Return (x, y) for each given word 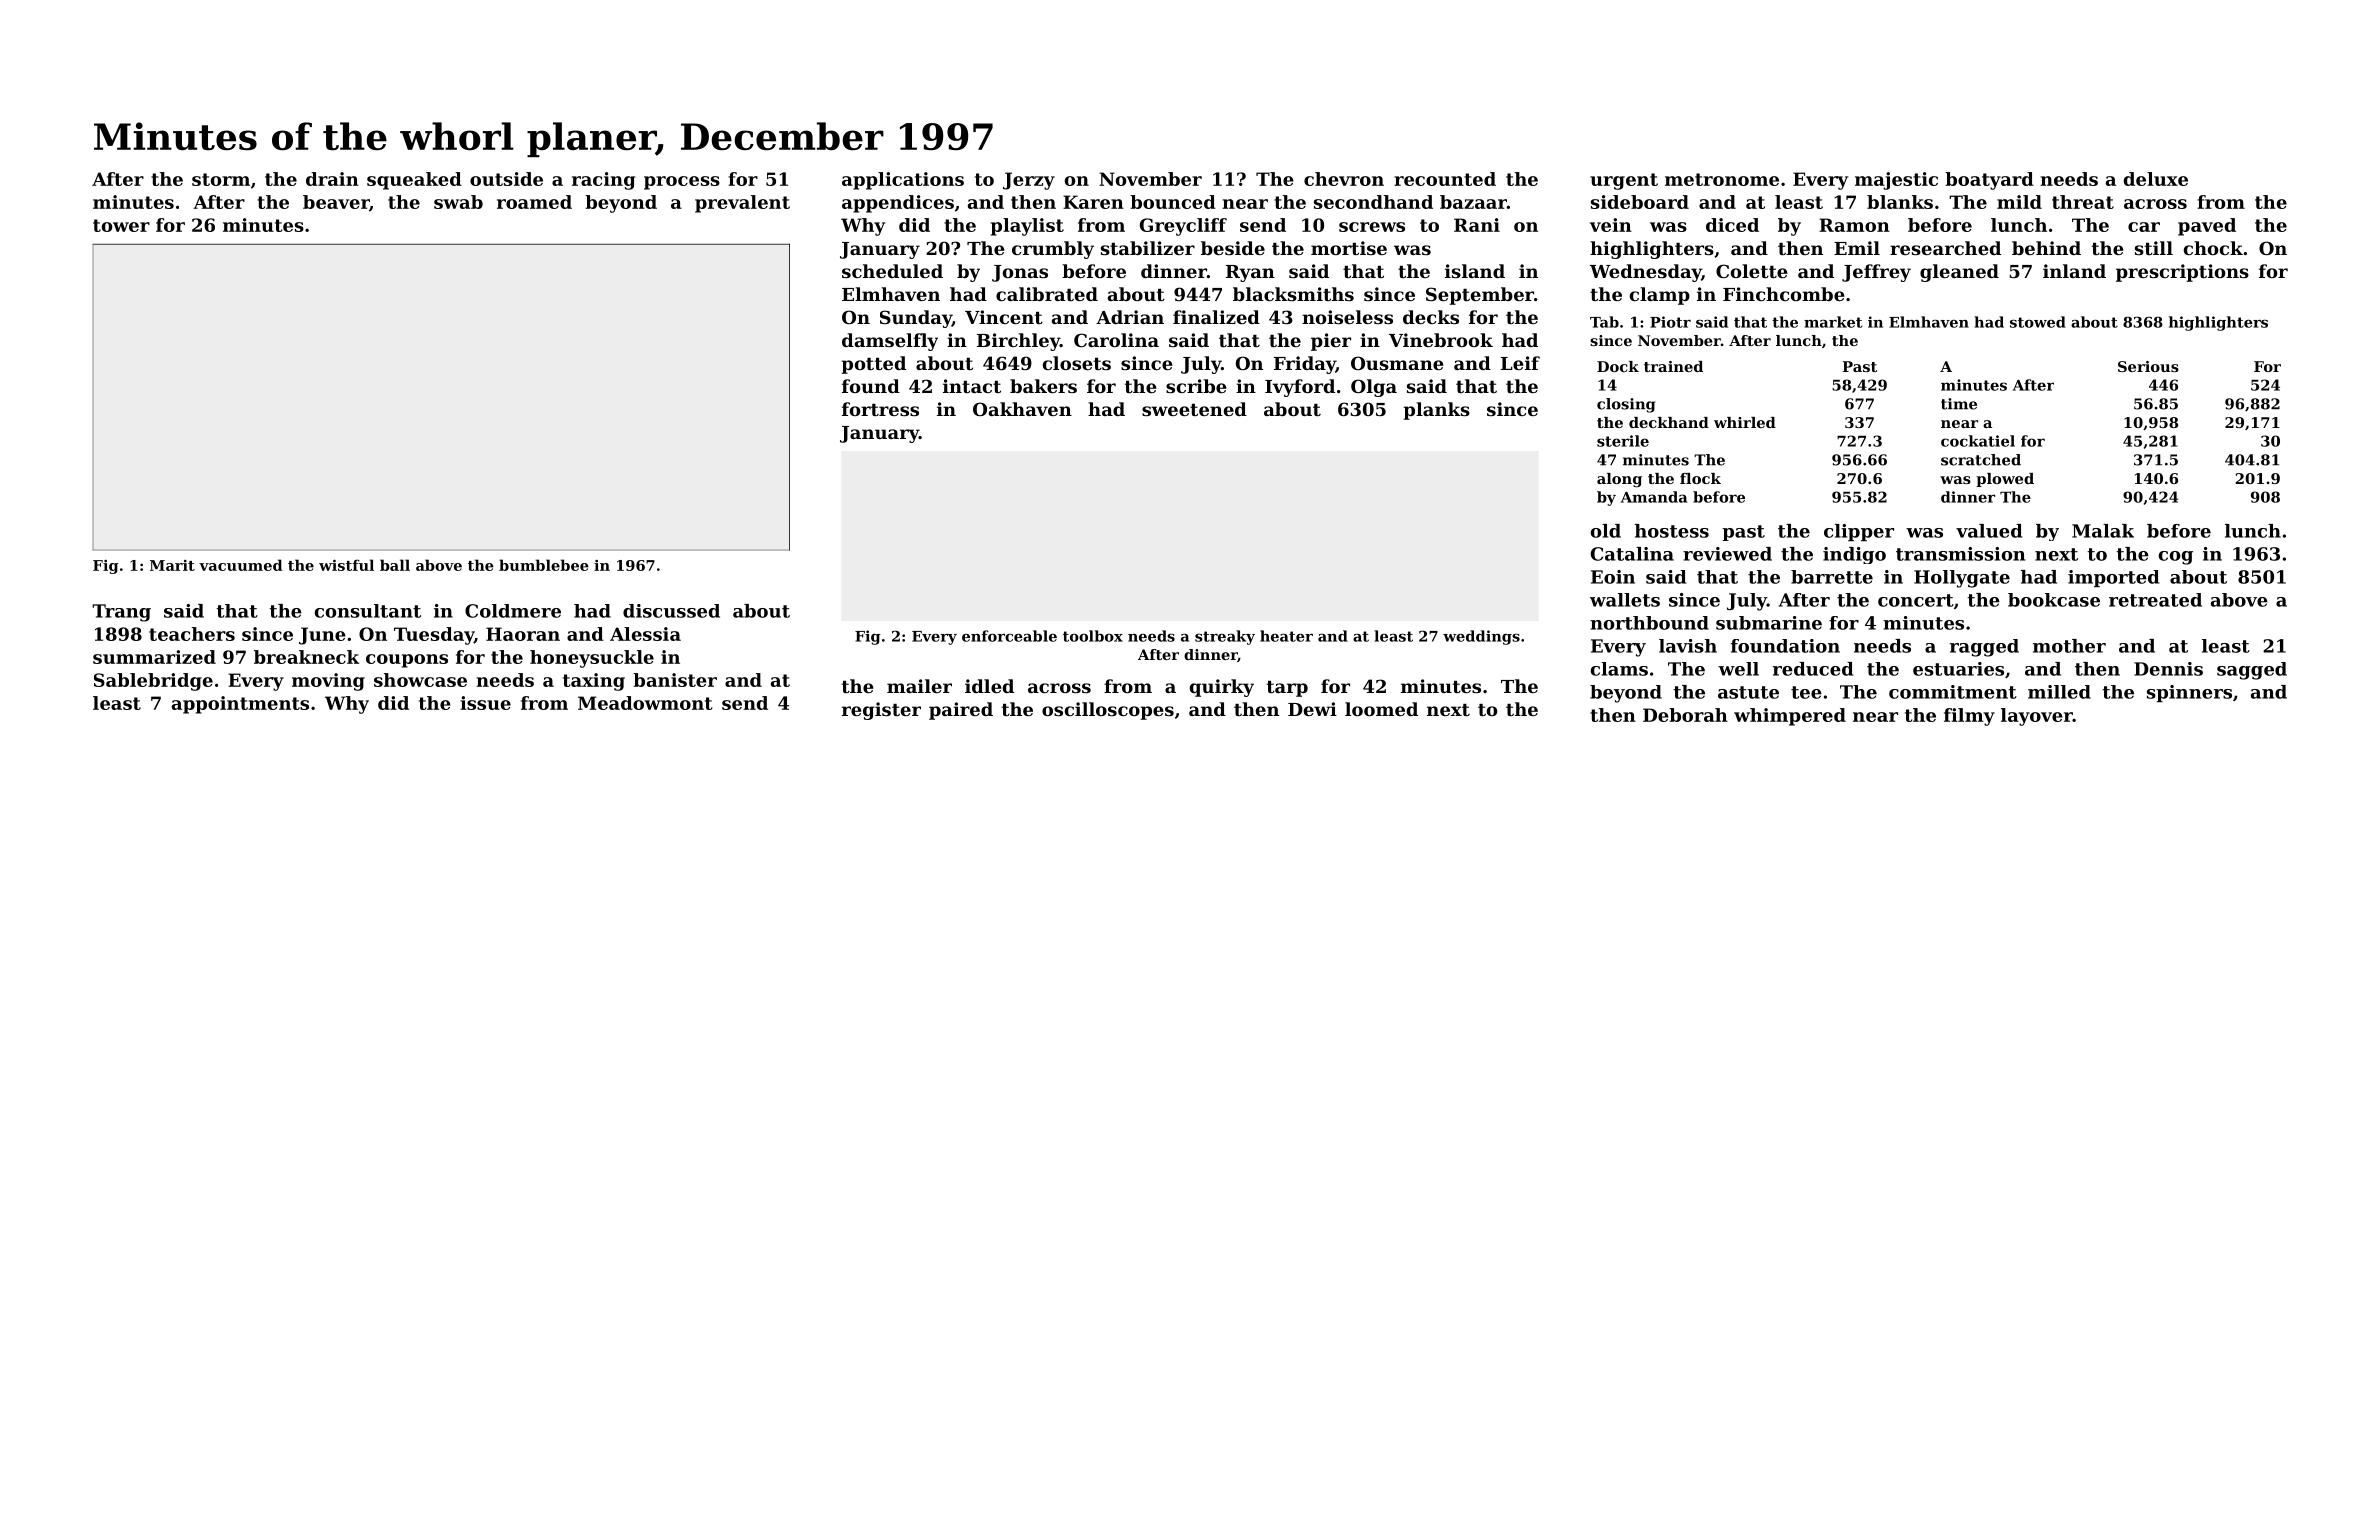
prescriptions (2182, 273)
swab (458, 202)
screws (1372, 227)
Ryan (1250, 273)
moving (328, 682)
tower (121, 225)
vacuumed (241, 565)
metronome (1722, 179)
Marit (172, 565)
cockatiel (1978, 441)
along (1619, 480)
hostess (1672, 531)
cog (2176, 558)
